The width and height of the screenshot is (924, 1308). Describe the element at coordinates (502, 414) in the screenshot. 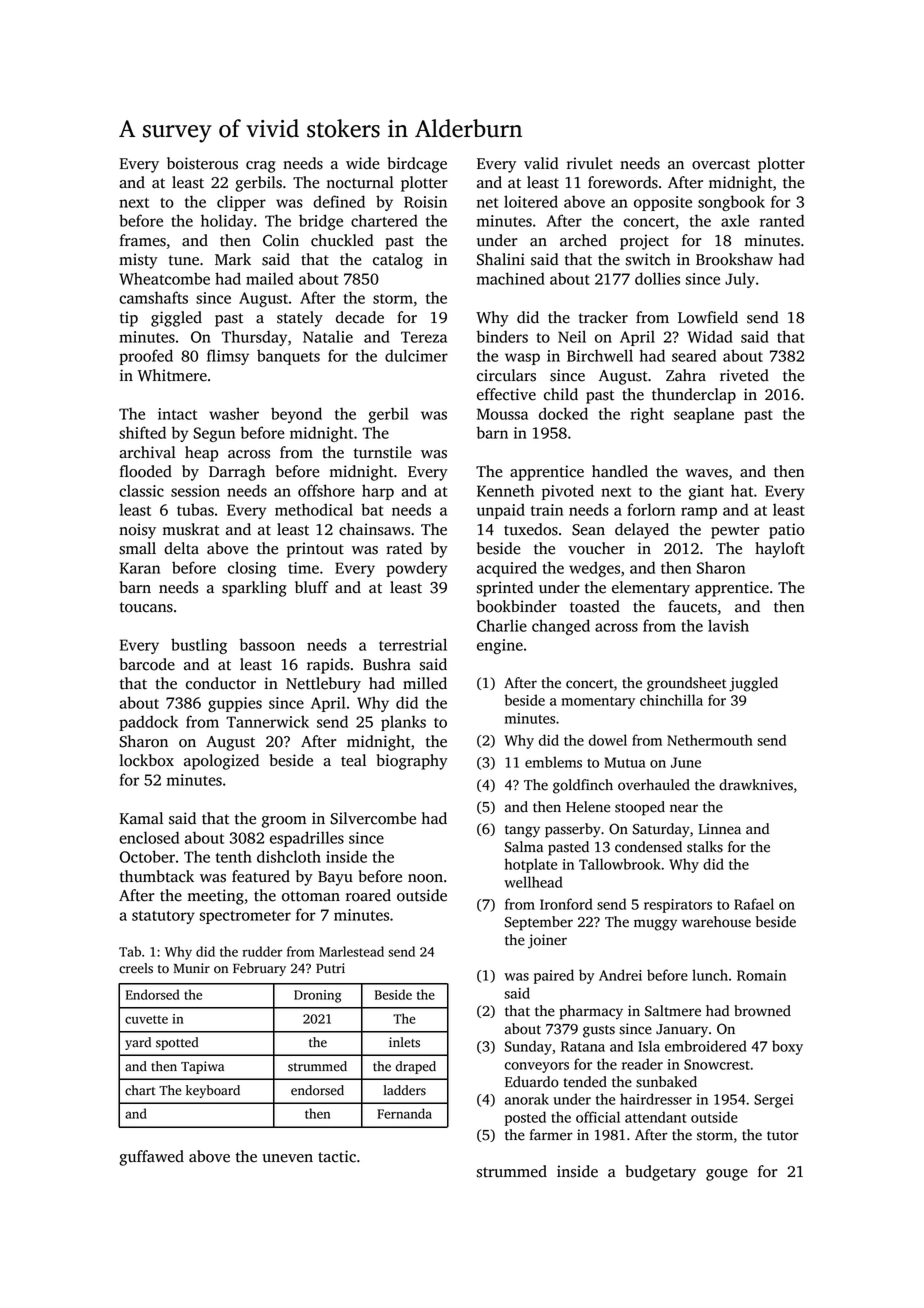

I see `Moussa` at that location.
